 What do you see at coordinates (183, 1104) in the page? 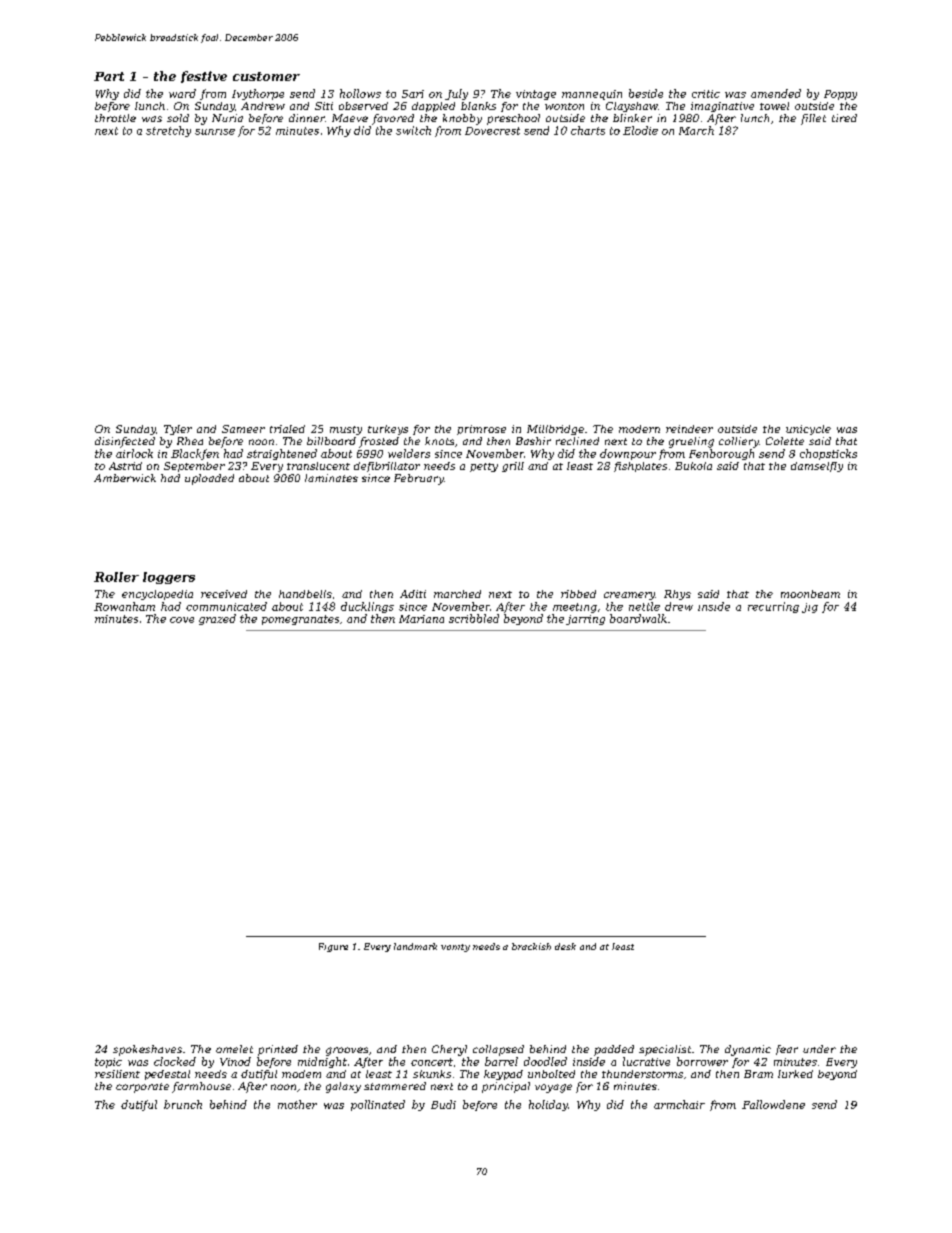
I see `brunch` at bounding box center [183, 1104].
